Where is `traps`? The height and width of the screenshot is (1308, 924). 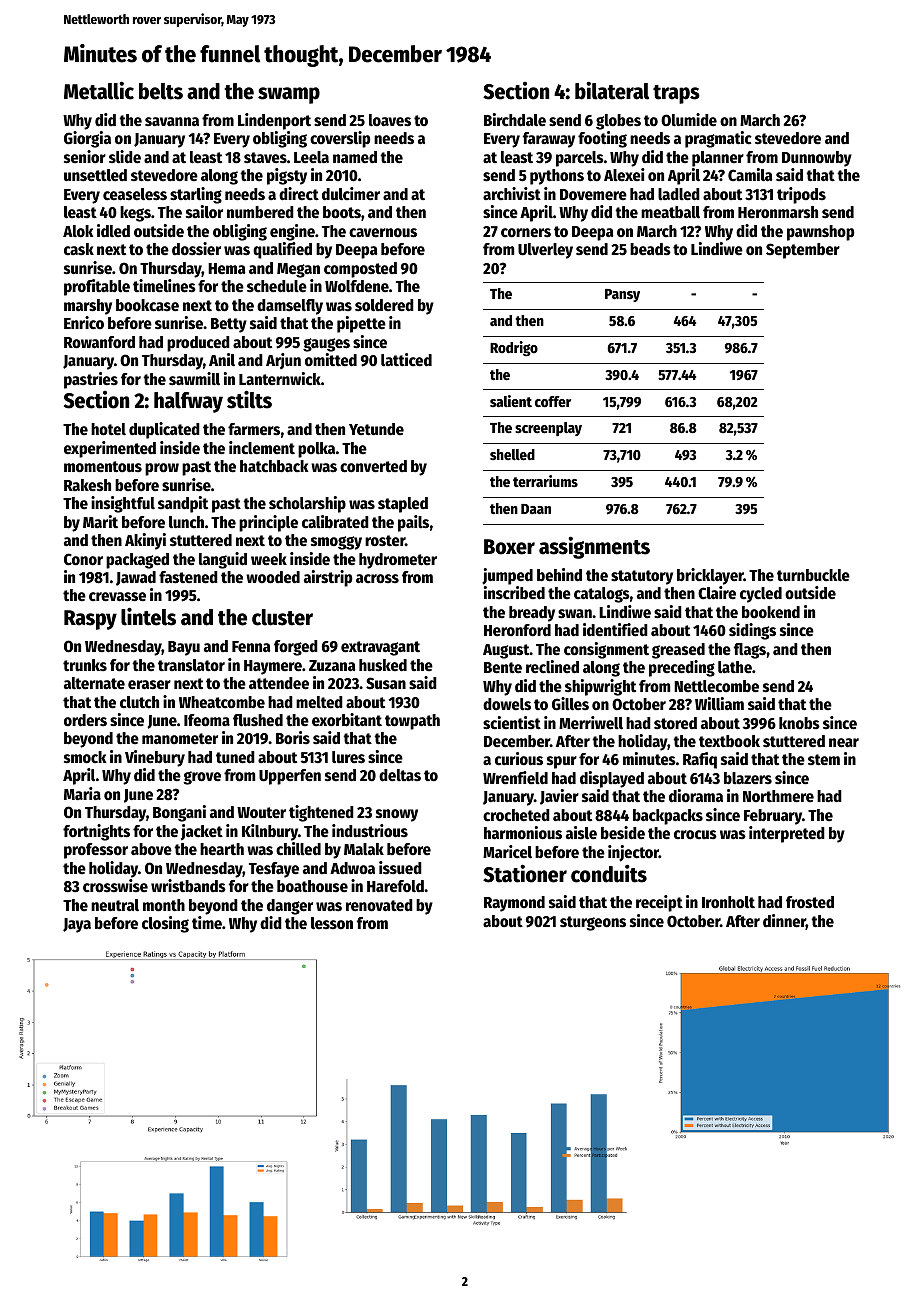
traps is located at coordinates (676, 94).
